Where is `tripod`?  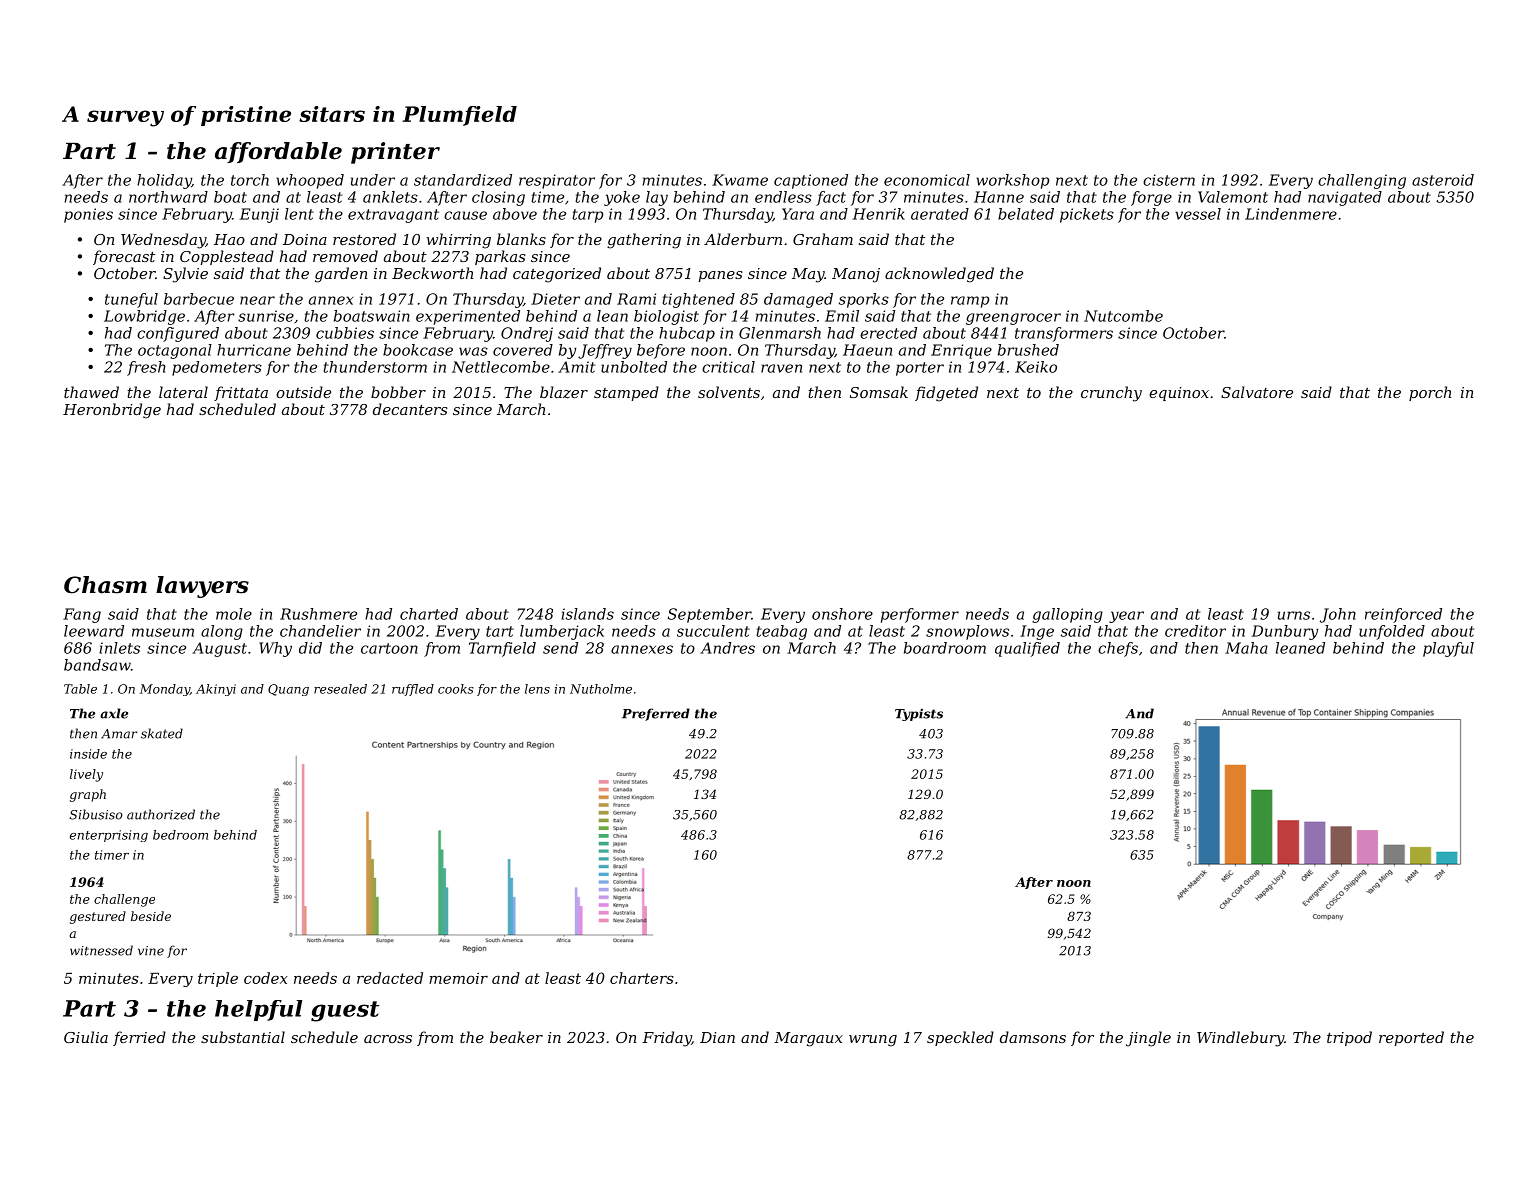 tripod is located at coordinates (1349, 1038).
